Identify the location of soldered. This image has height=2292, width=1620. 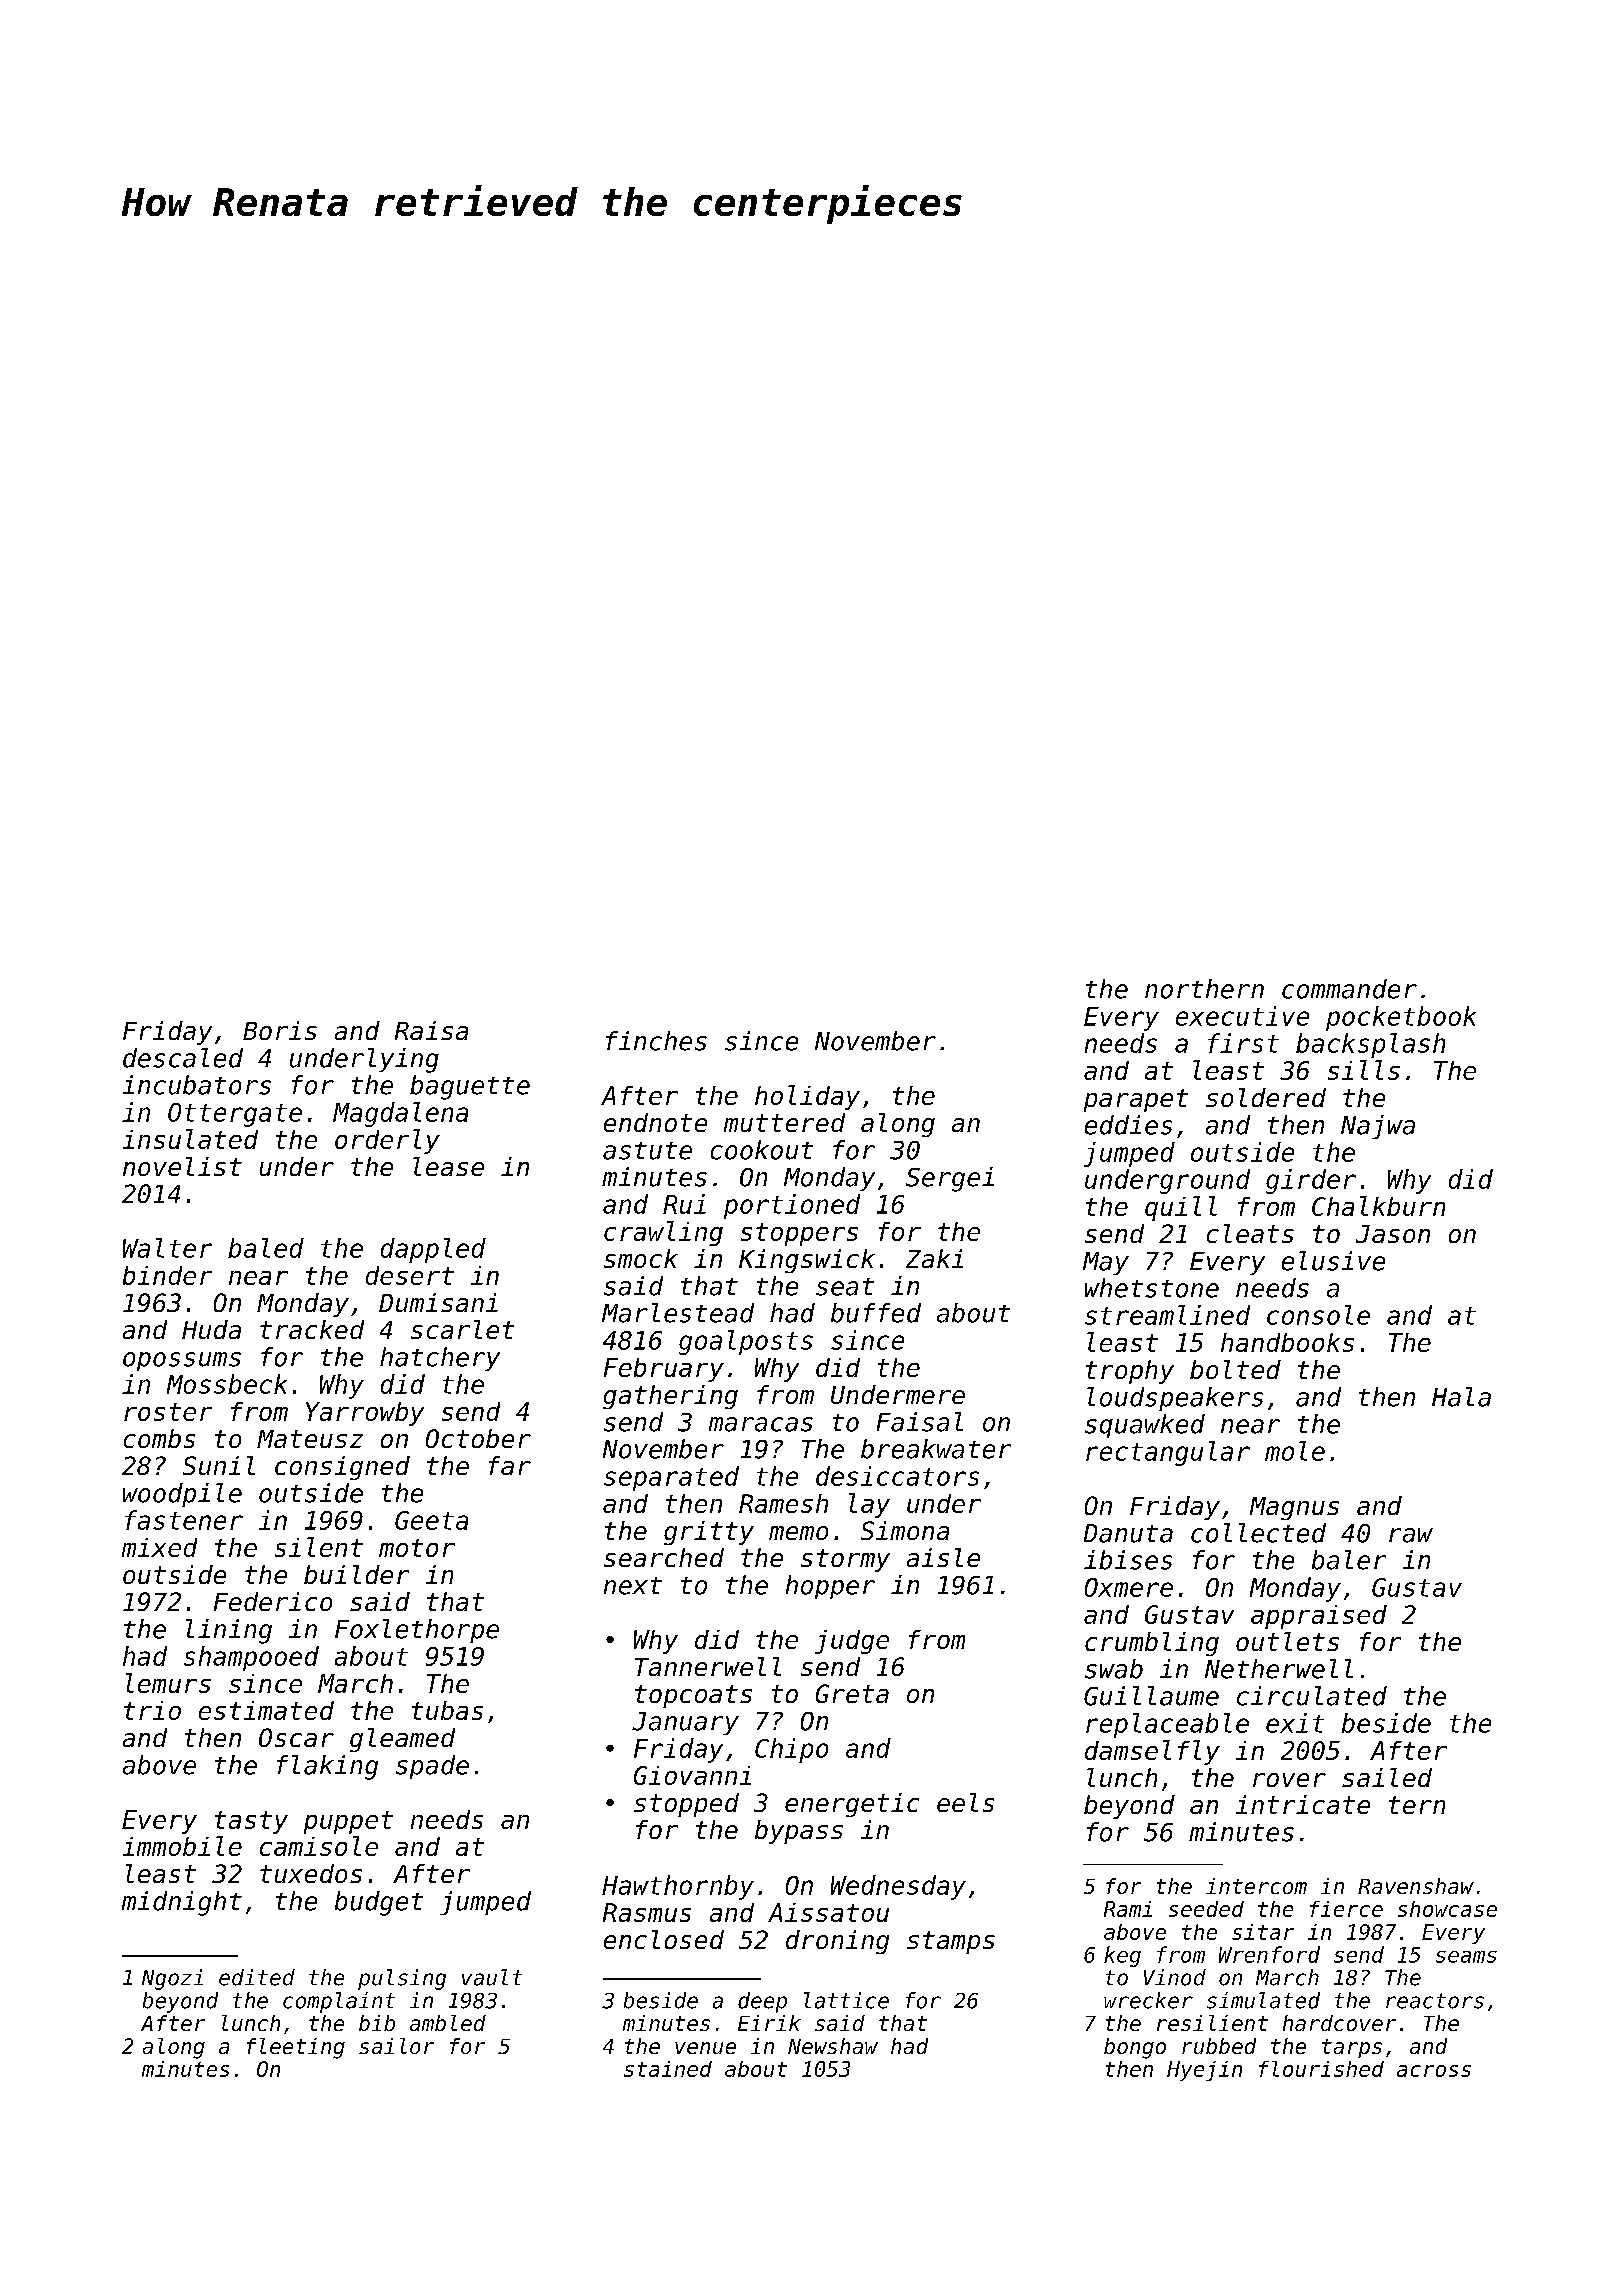
(1266, 1097).
